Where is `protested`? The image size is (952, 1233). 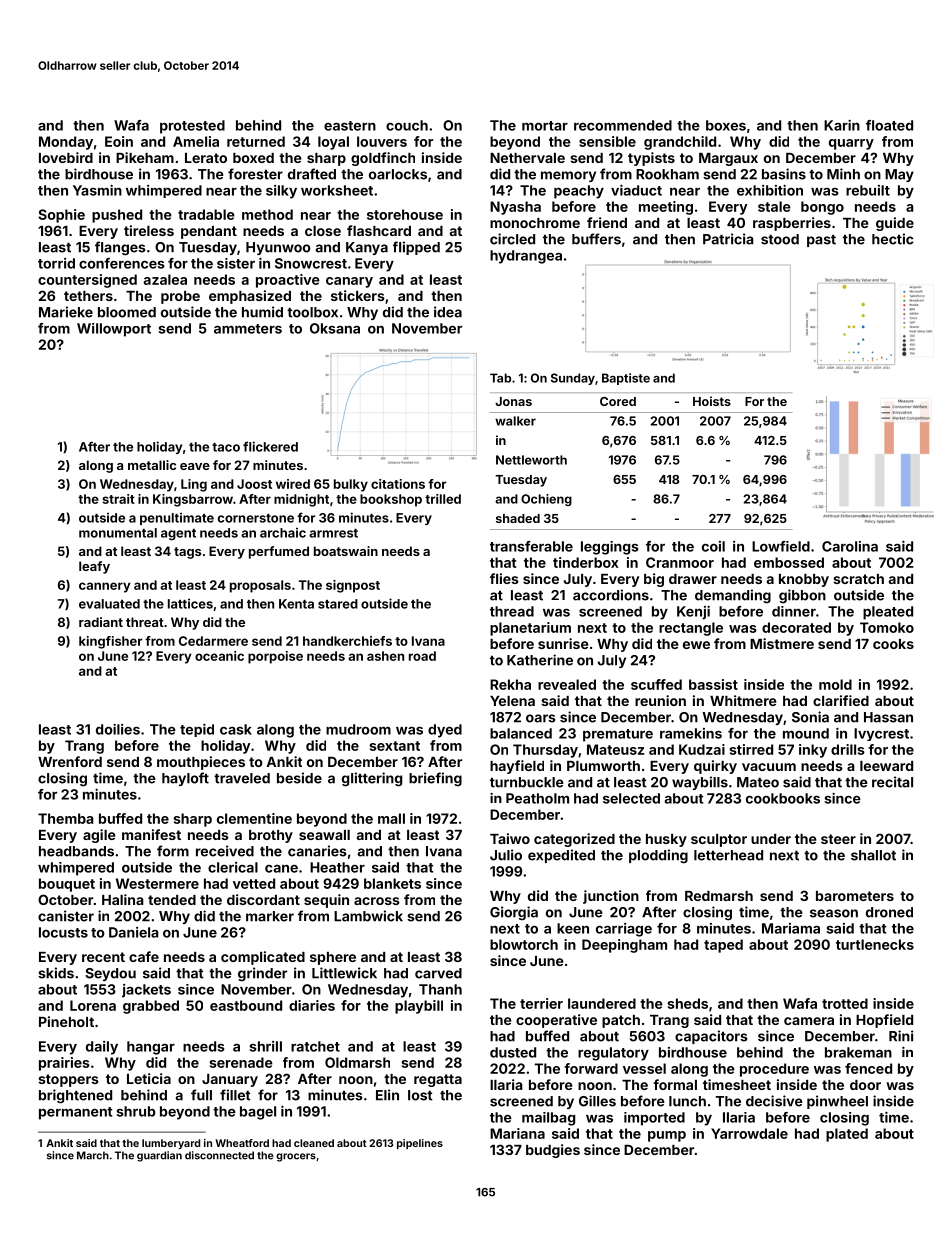 protested is located at coordinates (192, 127).
